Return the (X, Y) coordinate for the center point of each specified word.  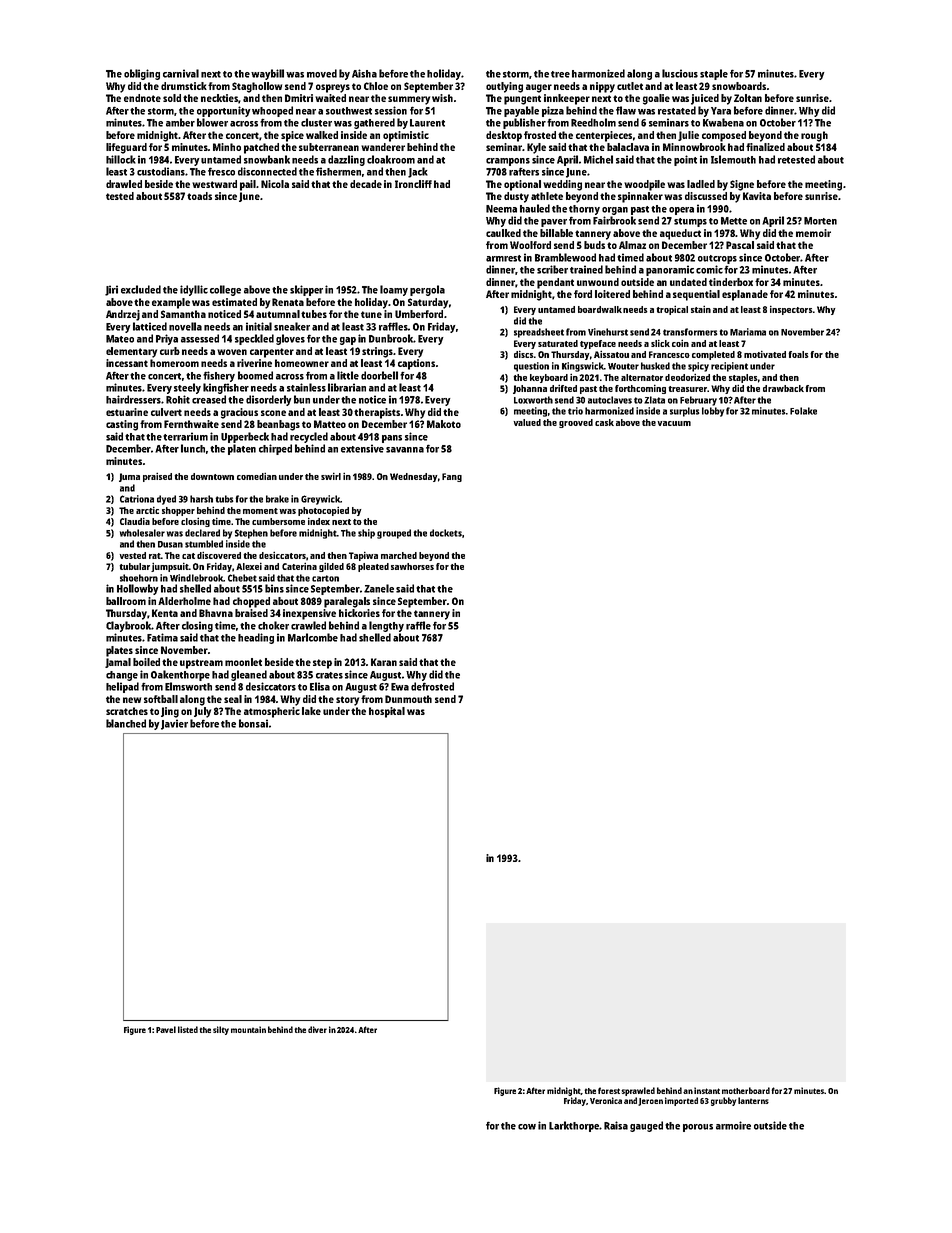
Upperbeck (245, 437)
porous (698, 1128)
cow (527, 1127)
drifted (563, 388)
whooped (272, 111)
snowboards (739, 86)
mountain (248, 1029)
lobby (713, 412)
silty (221, 1030)
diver (317, 1029)
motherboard (746, 1090)
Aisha (364, 73)
